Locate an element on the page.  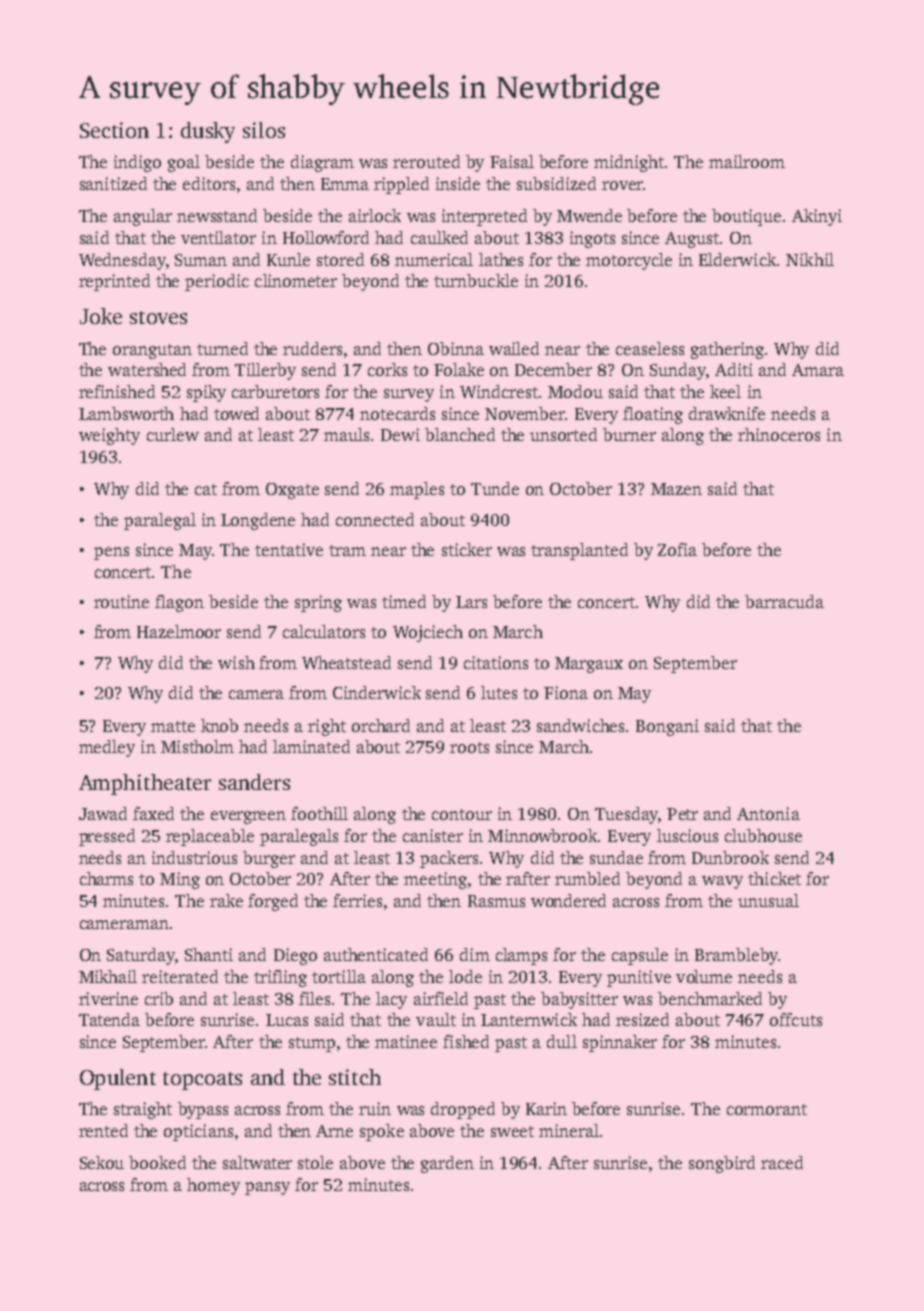
mineral is located at coordinates (569, 1130).
